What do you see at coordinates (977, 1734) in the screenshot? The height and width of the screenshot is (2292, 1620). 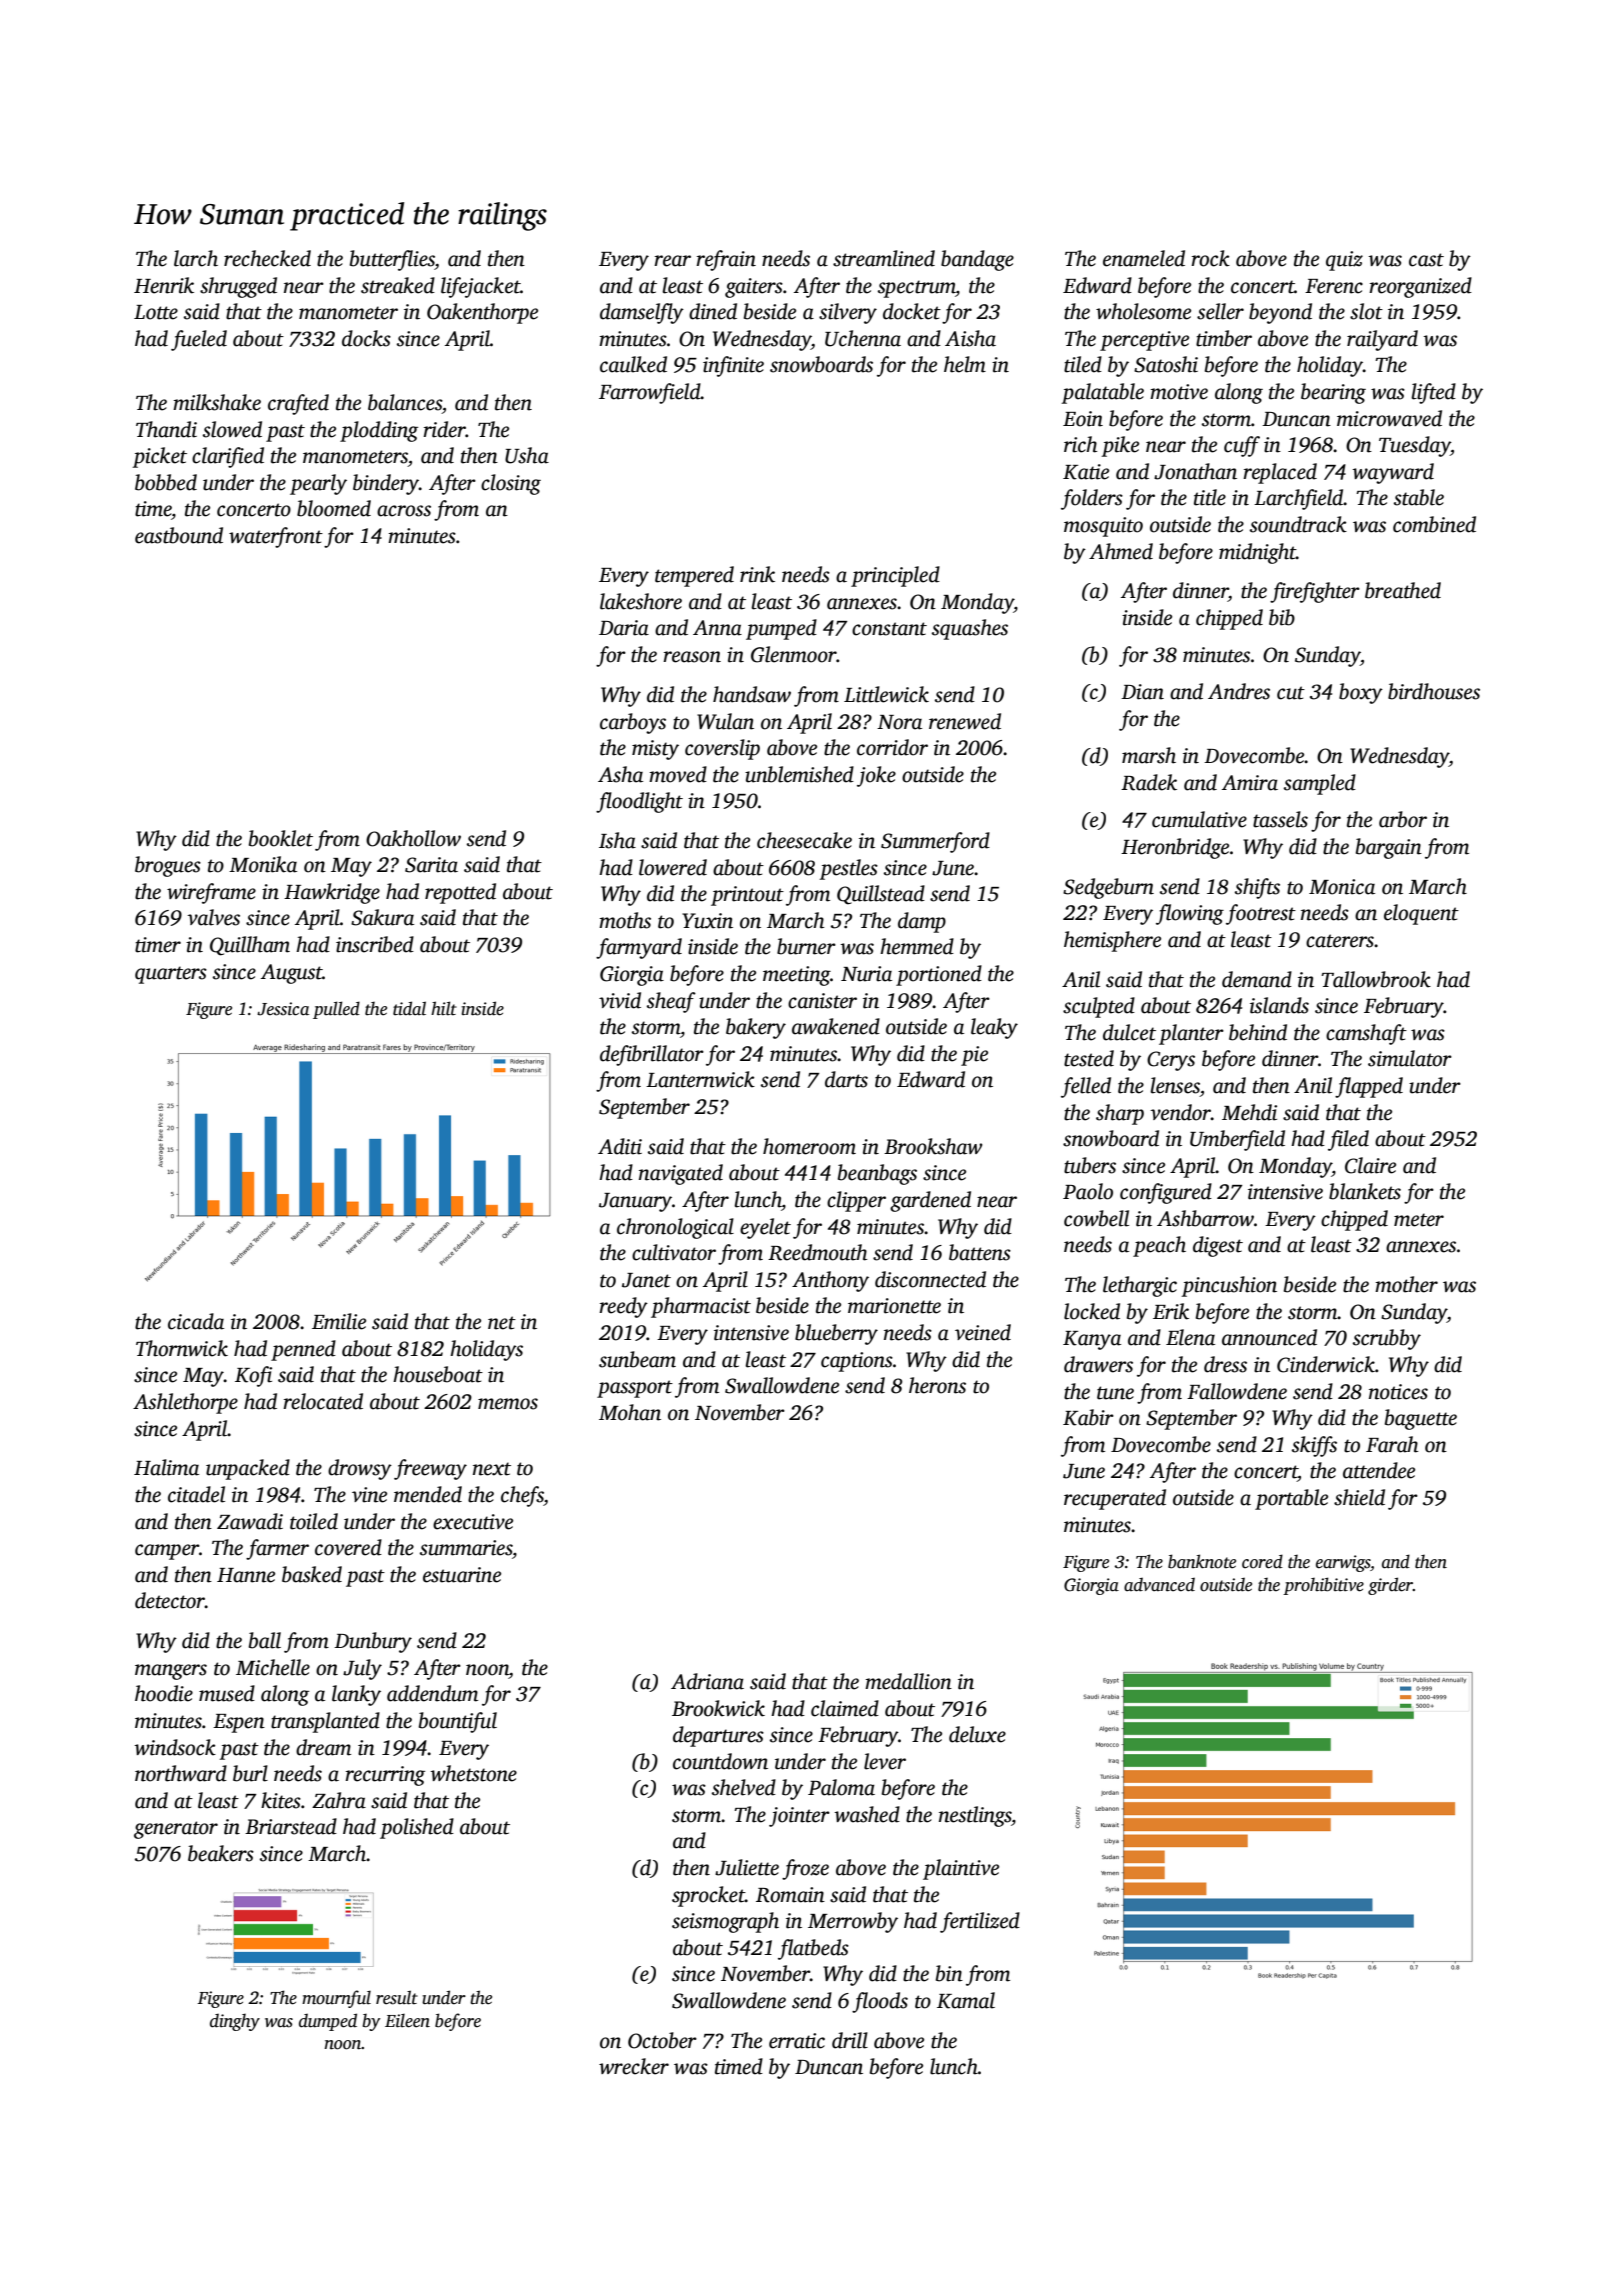 I see `deluxe` at bounding box center [977, 1734].
